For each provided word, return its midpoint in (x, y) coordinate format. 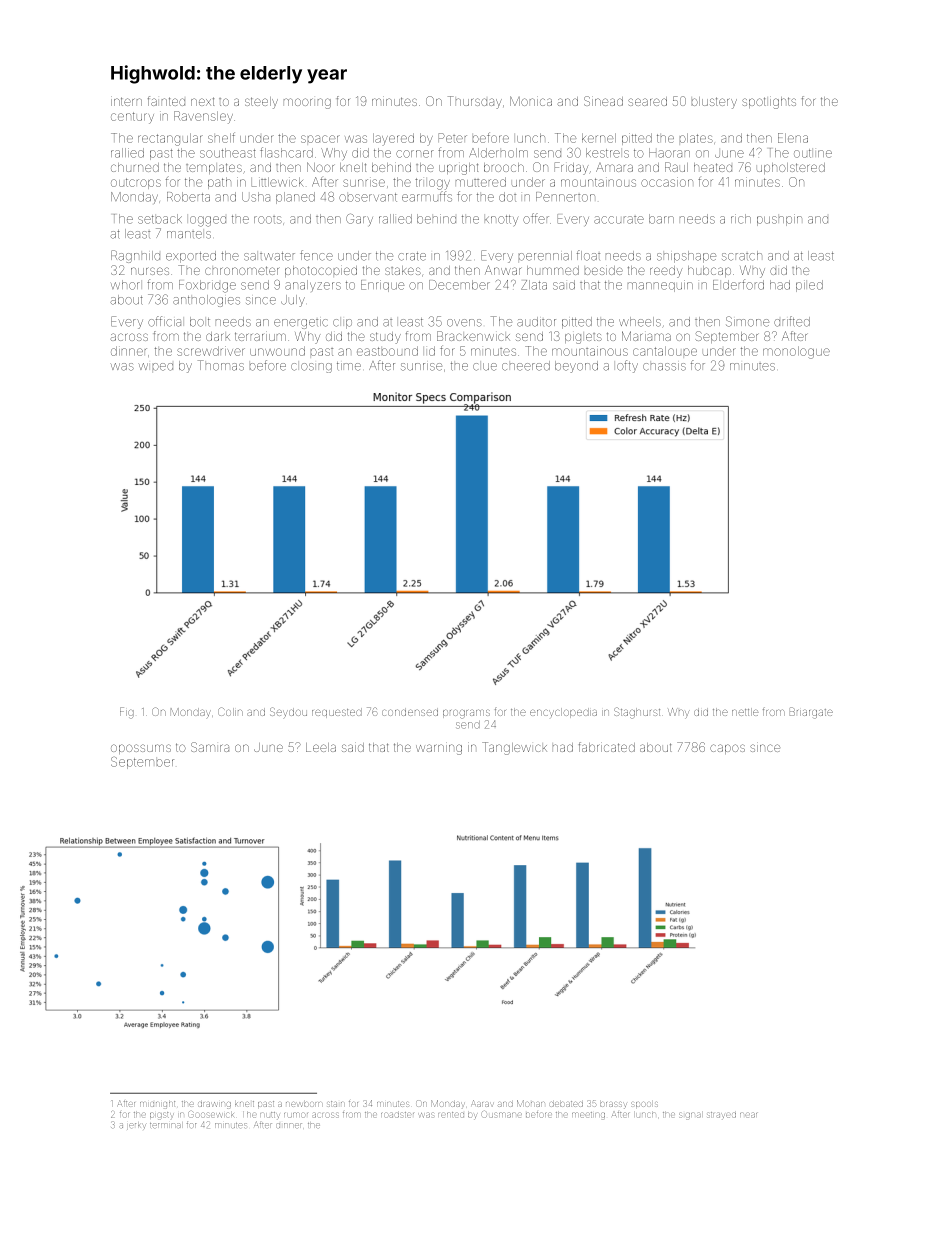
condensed (410, 712)
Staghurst (637, 713)
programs (466, 714)
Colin (230, 711)
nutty (269, 1115)
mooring (307, 103)
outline (813, 153)
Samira (210, 747)
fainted (166, 101)
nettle (745, 712)
